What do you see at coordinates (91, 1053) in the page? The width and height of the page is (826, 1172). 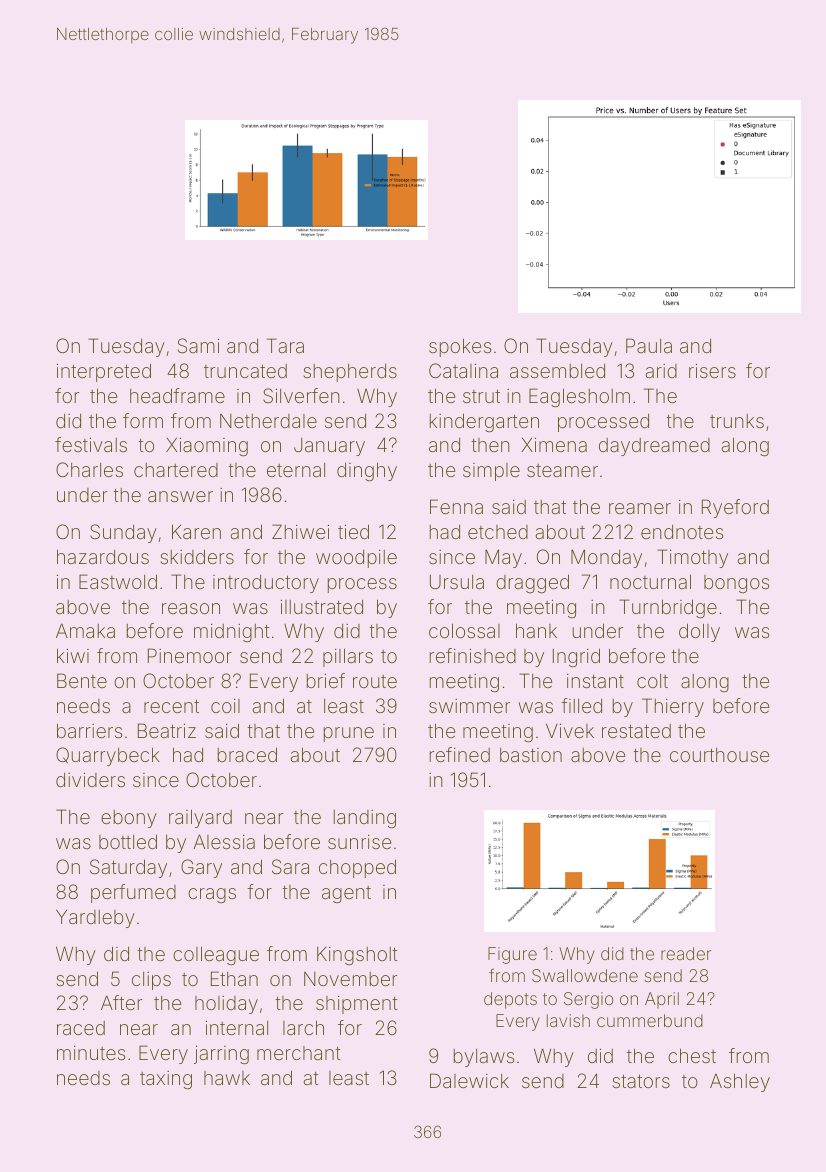 I see `minutes` at bounding box center [91, 1053].
